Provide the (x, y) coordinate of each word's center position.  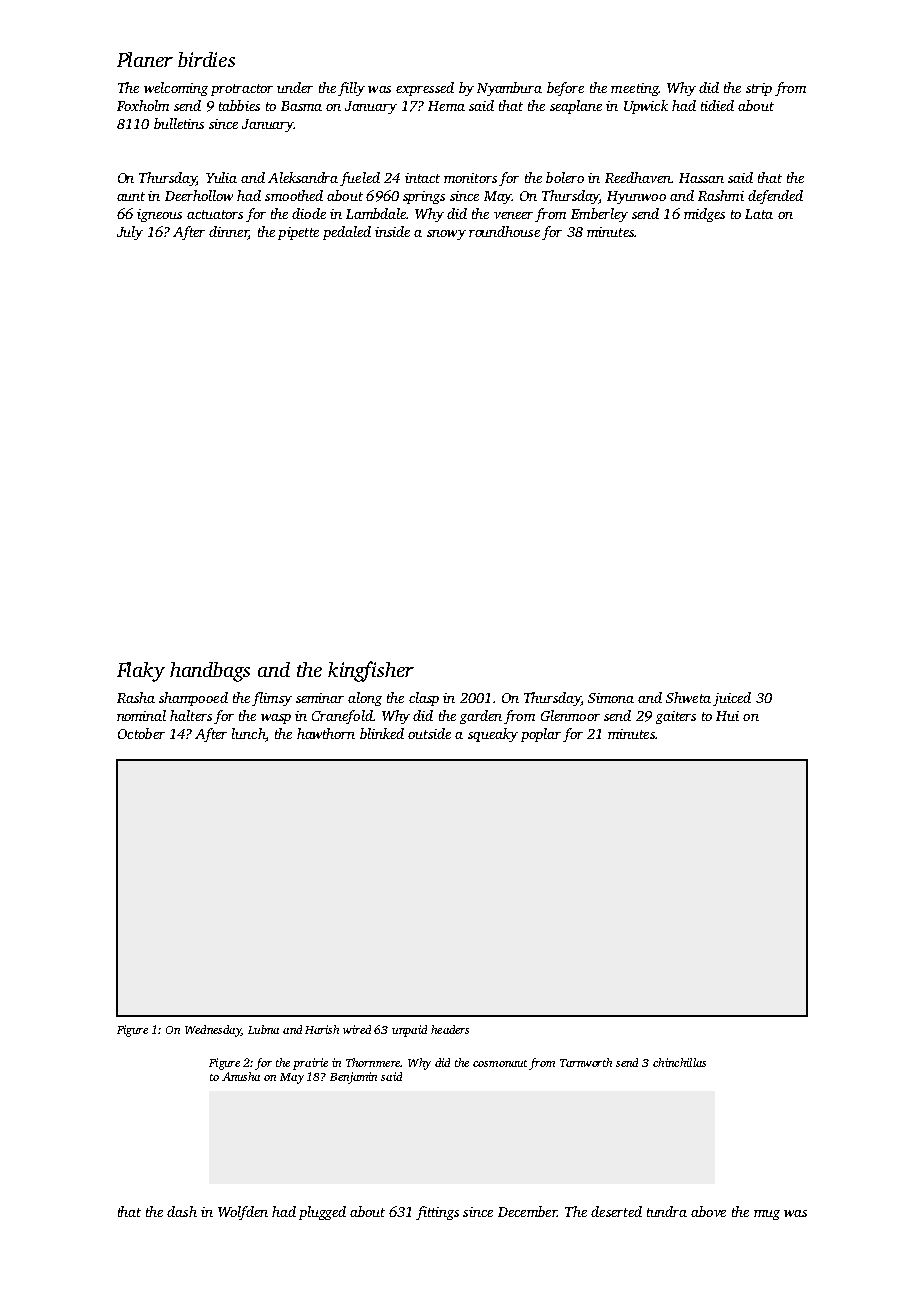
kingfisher (371, 671)
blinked (382, 733)
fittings (437, 1213)
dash (182, 1211)
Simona (611, 698)
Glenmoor (570, 715)
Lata (759, 214)
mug (767, 1215)
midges (704, 215)
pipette (298, 233)
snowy (446, 235)
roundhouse (504, 231)
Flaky (141, 672)
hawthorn (326, 733)
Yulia (221, 177)
